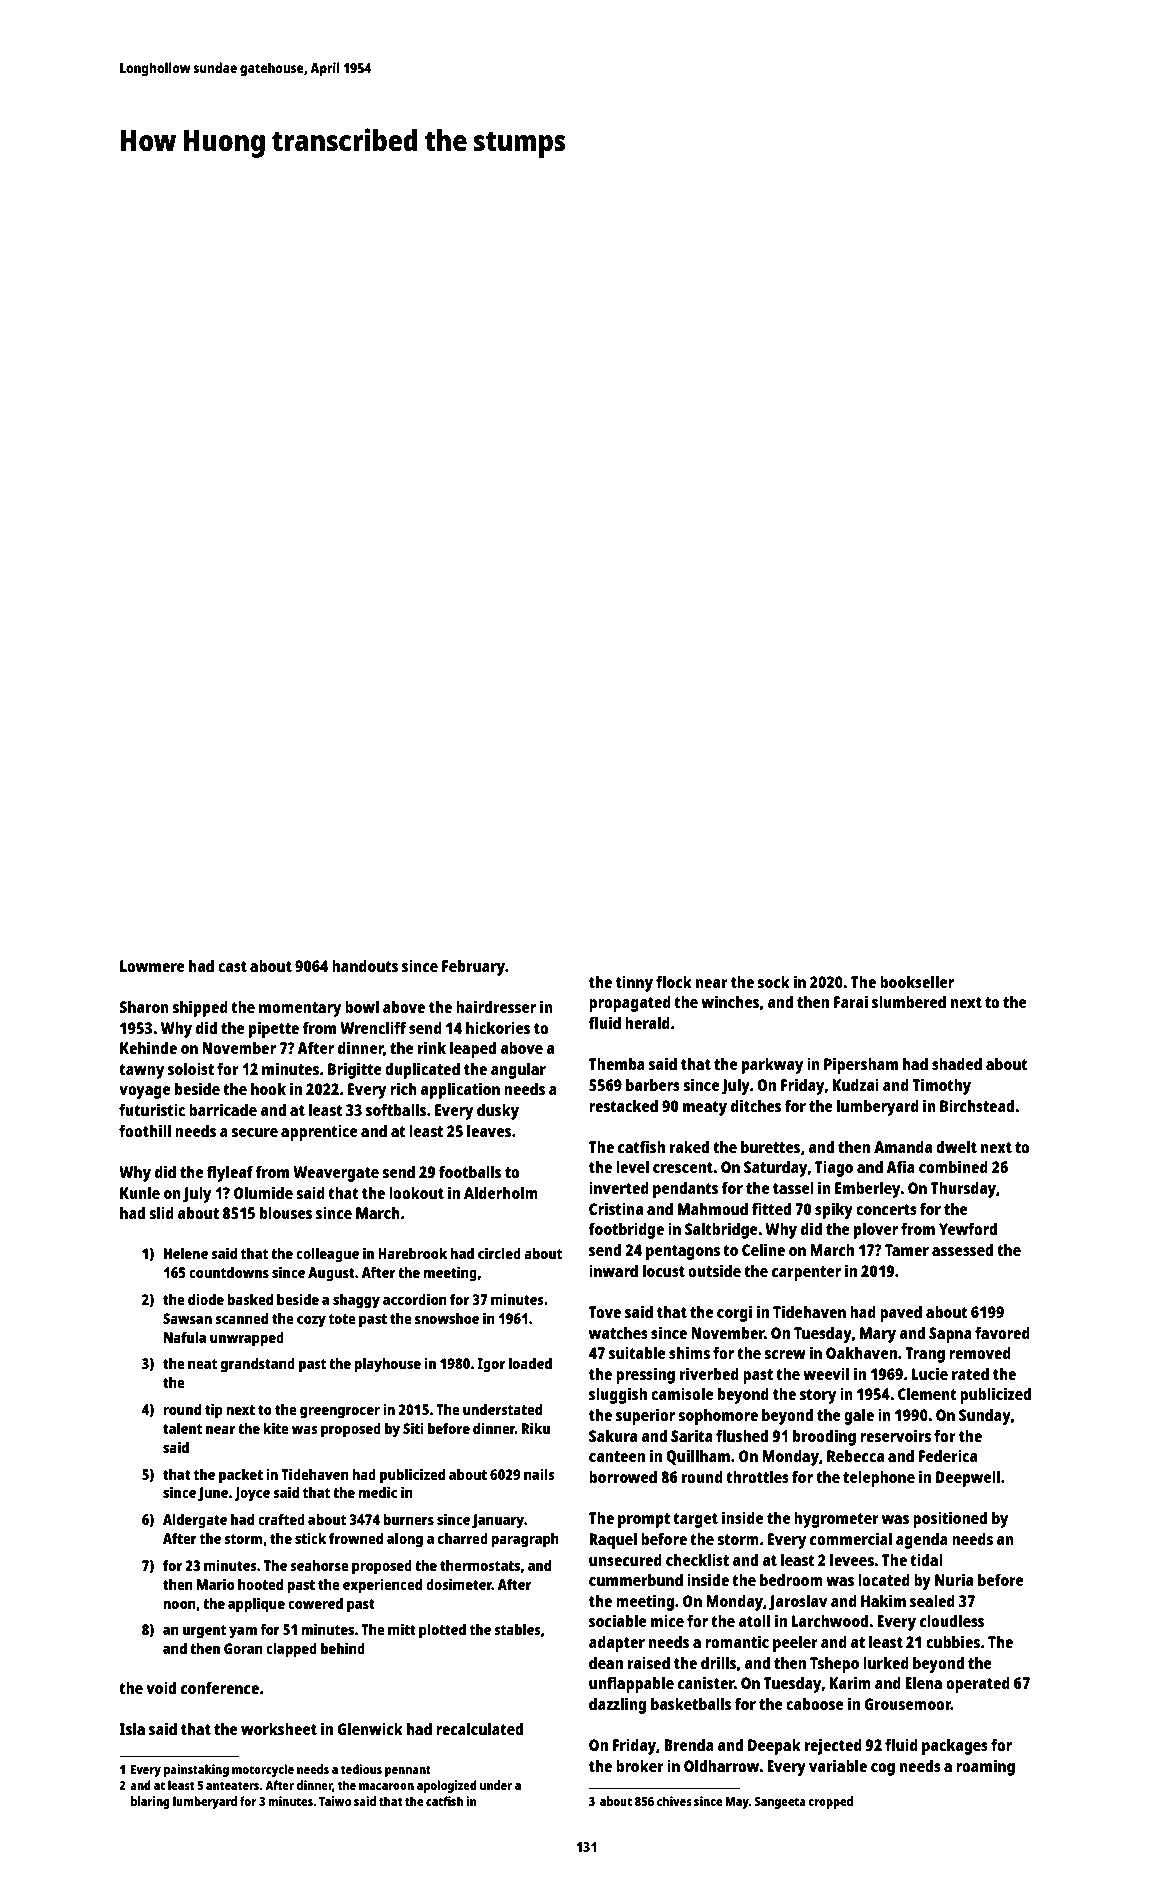 This page has width=1152, height=1897. Describe the element at coordinates (907, 1250) in the page. I see `Tamer` at that location.
